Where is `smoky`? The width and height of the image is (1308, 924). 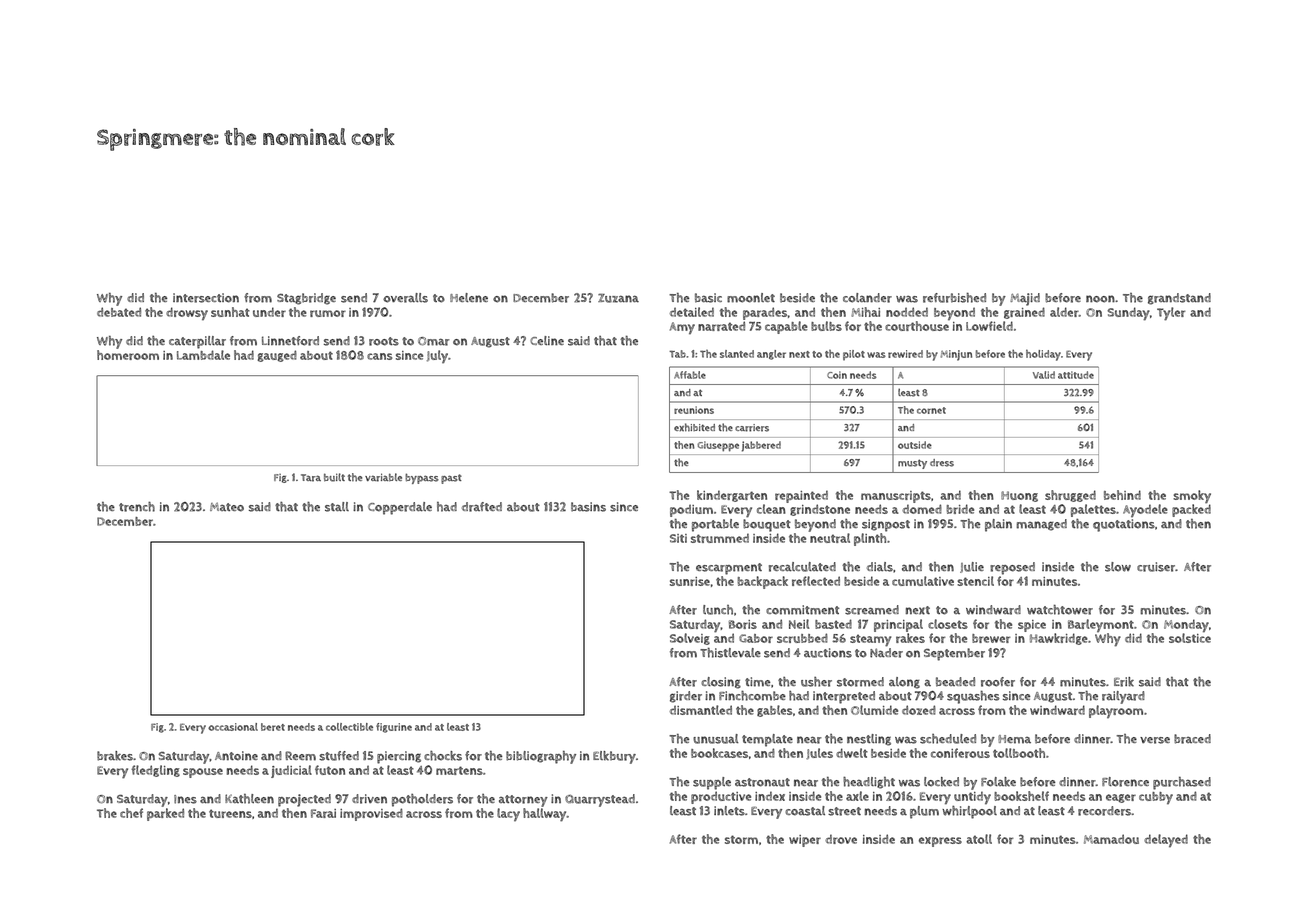 smoky is located at coordinates (1192, 496).
